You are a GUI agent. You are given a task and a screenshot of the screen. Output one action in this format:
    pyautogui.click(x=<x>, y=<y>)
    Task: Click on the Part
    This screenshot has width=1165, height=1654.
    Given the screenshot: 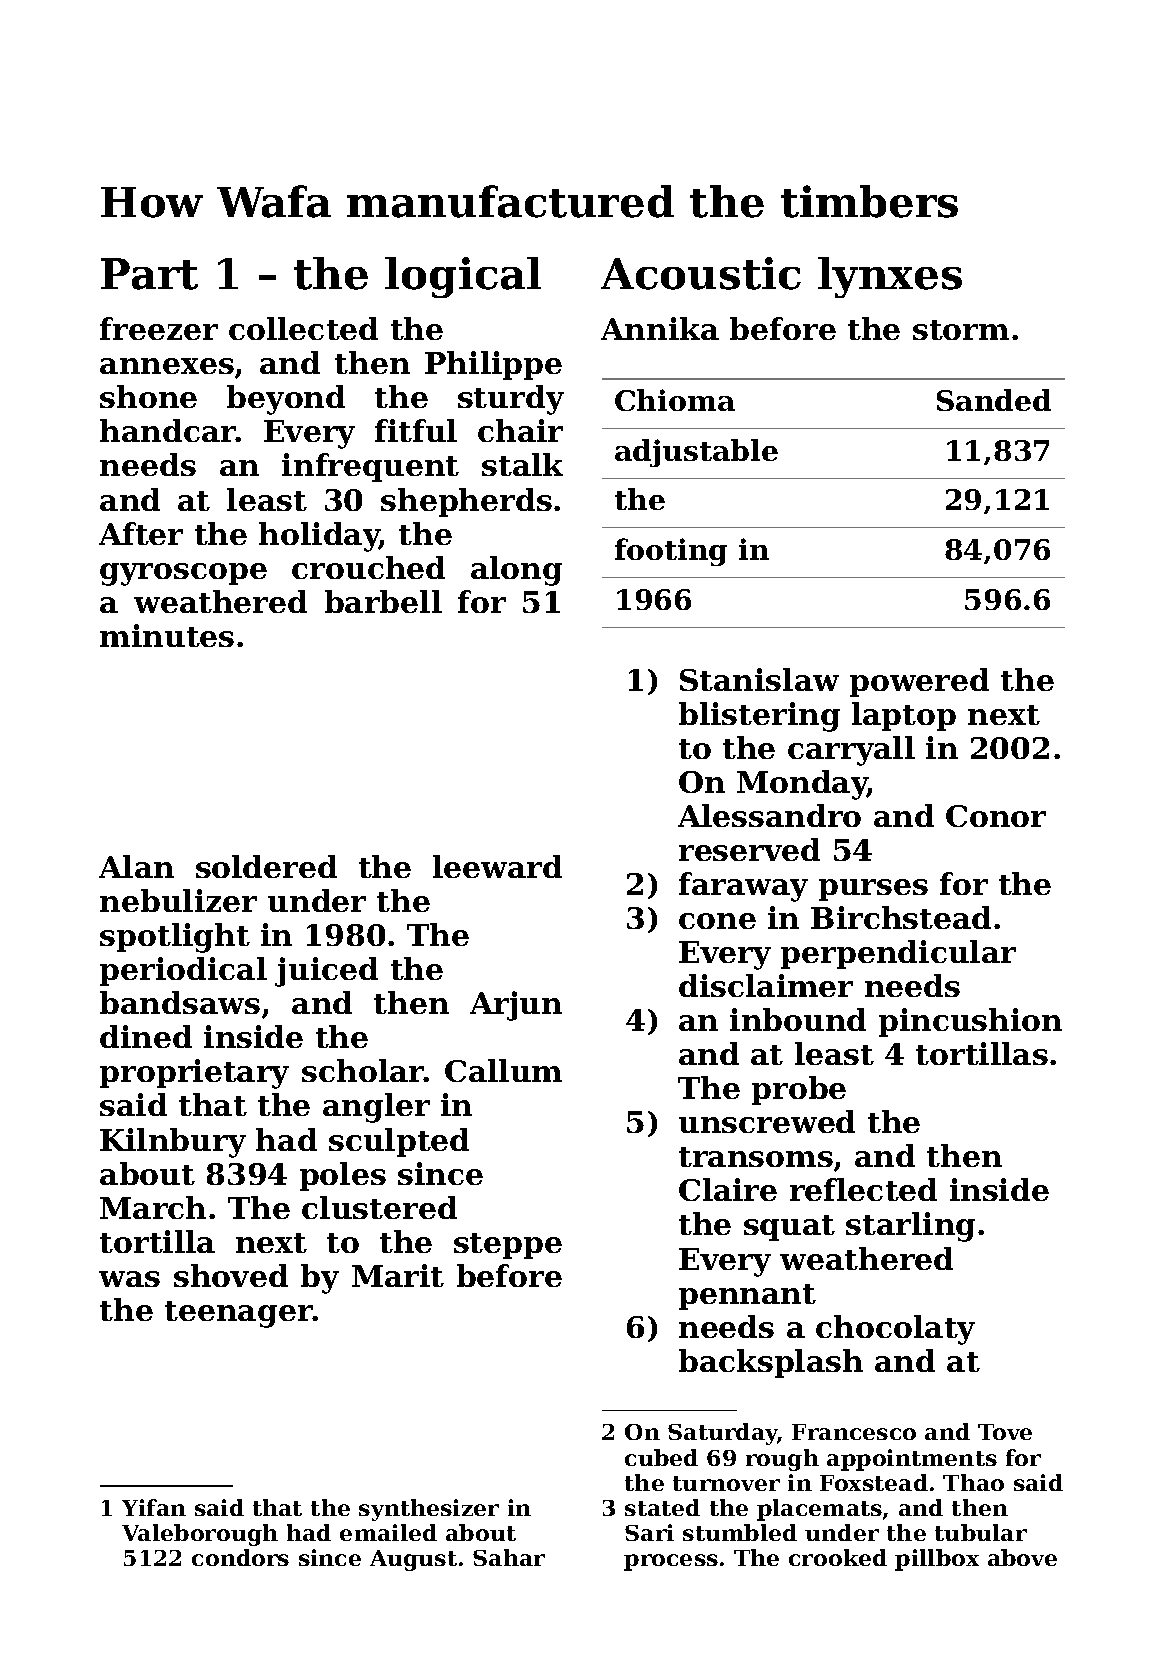 What is the action you would take?
    pyautogui.click(x=149, y=274)
